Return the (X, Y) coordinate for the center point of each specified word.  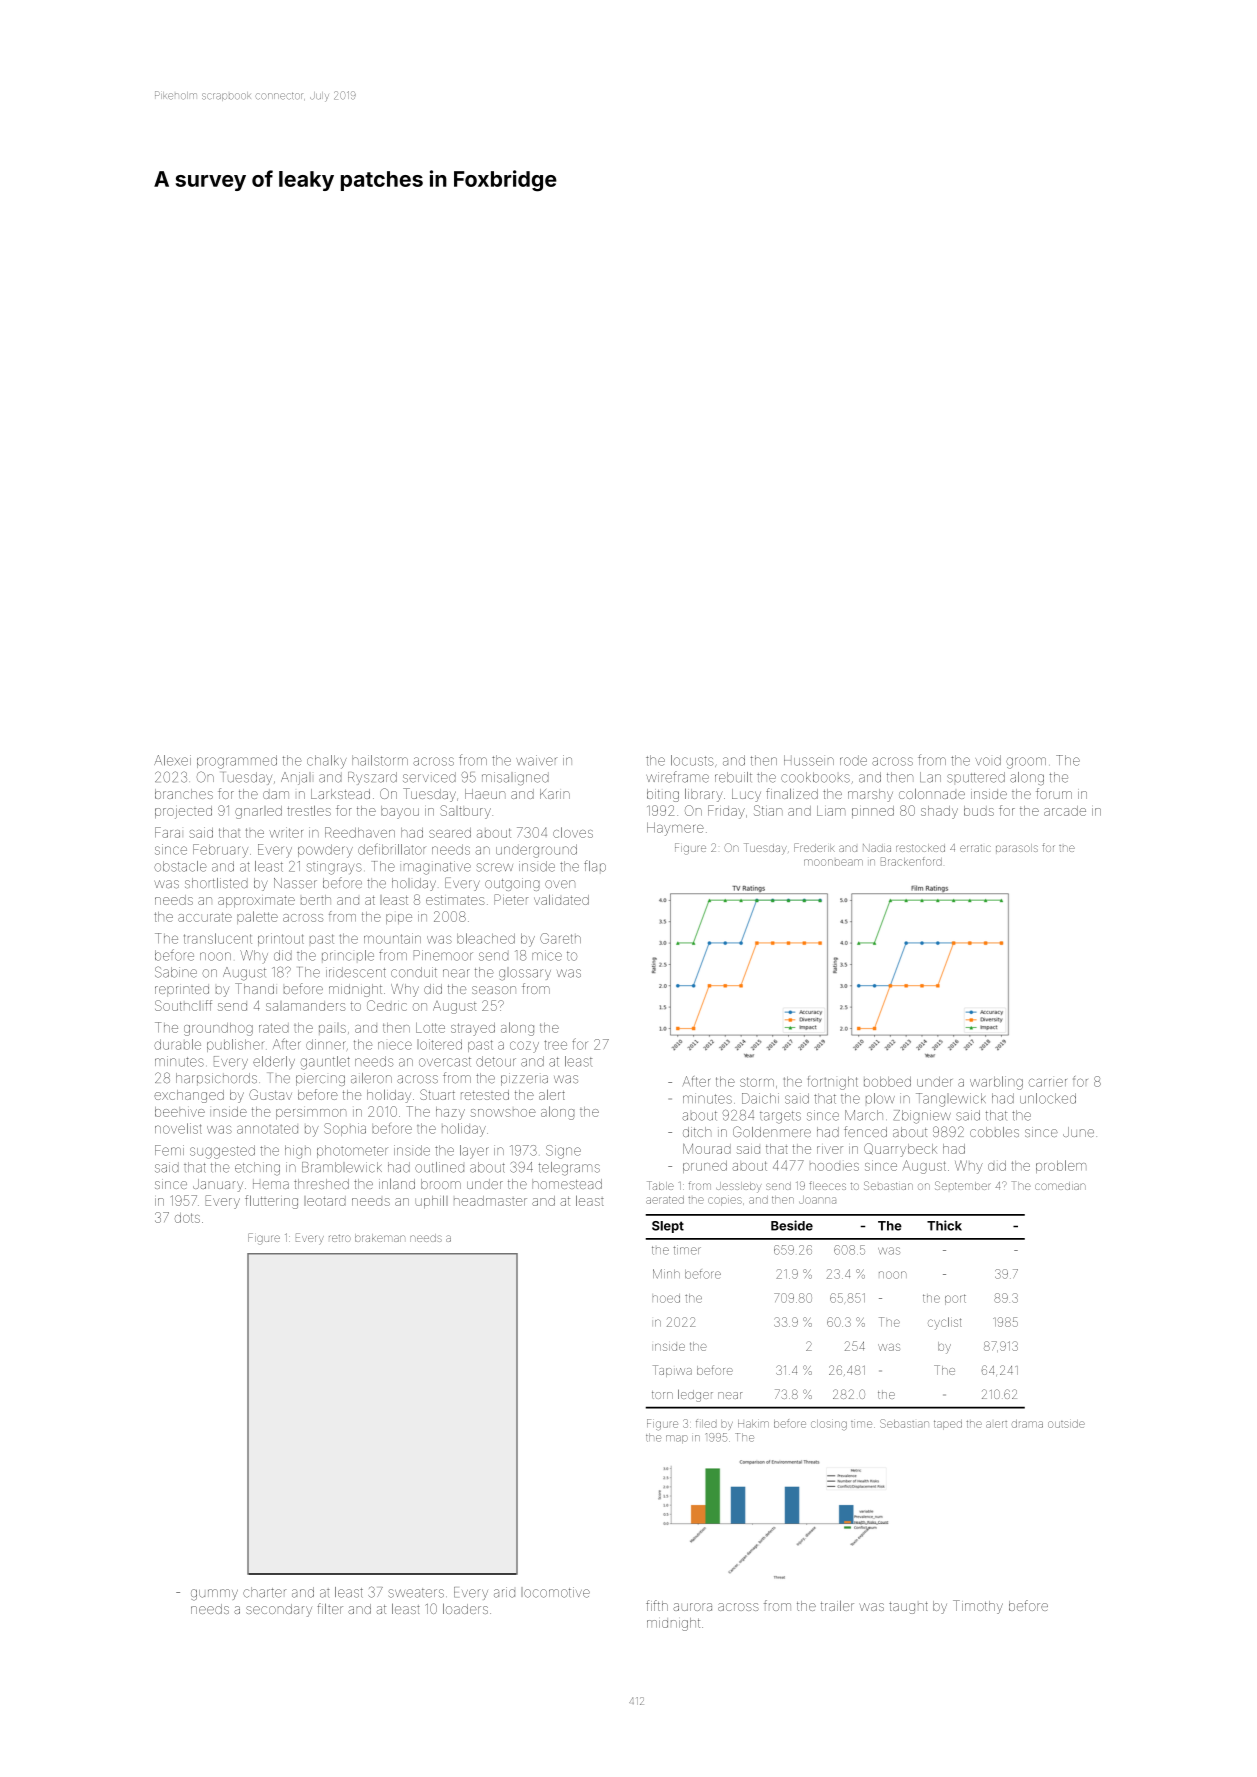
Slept (668, 1227)
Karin (555, 794)
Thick (944, 1225)
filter (330, 1608)
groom (1026, 763)
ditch (697, 1132)
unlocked (1048, 1098)
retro (340, 1238)
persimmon (311, 1114)
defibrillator (391, 849)
